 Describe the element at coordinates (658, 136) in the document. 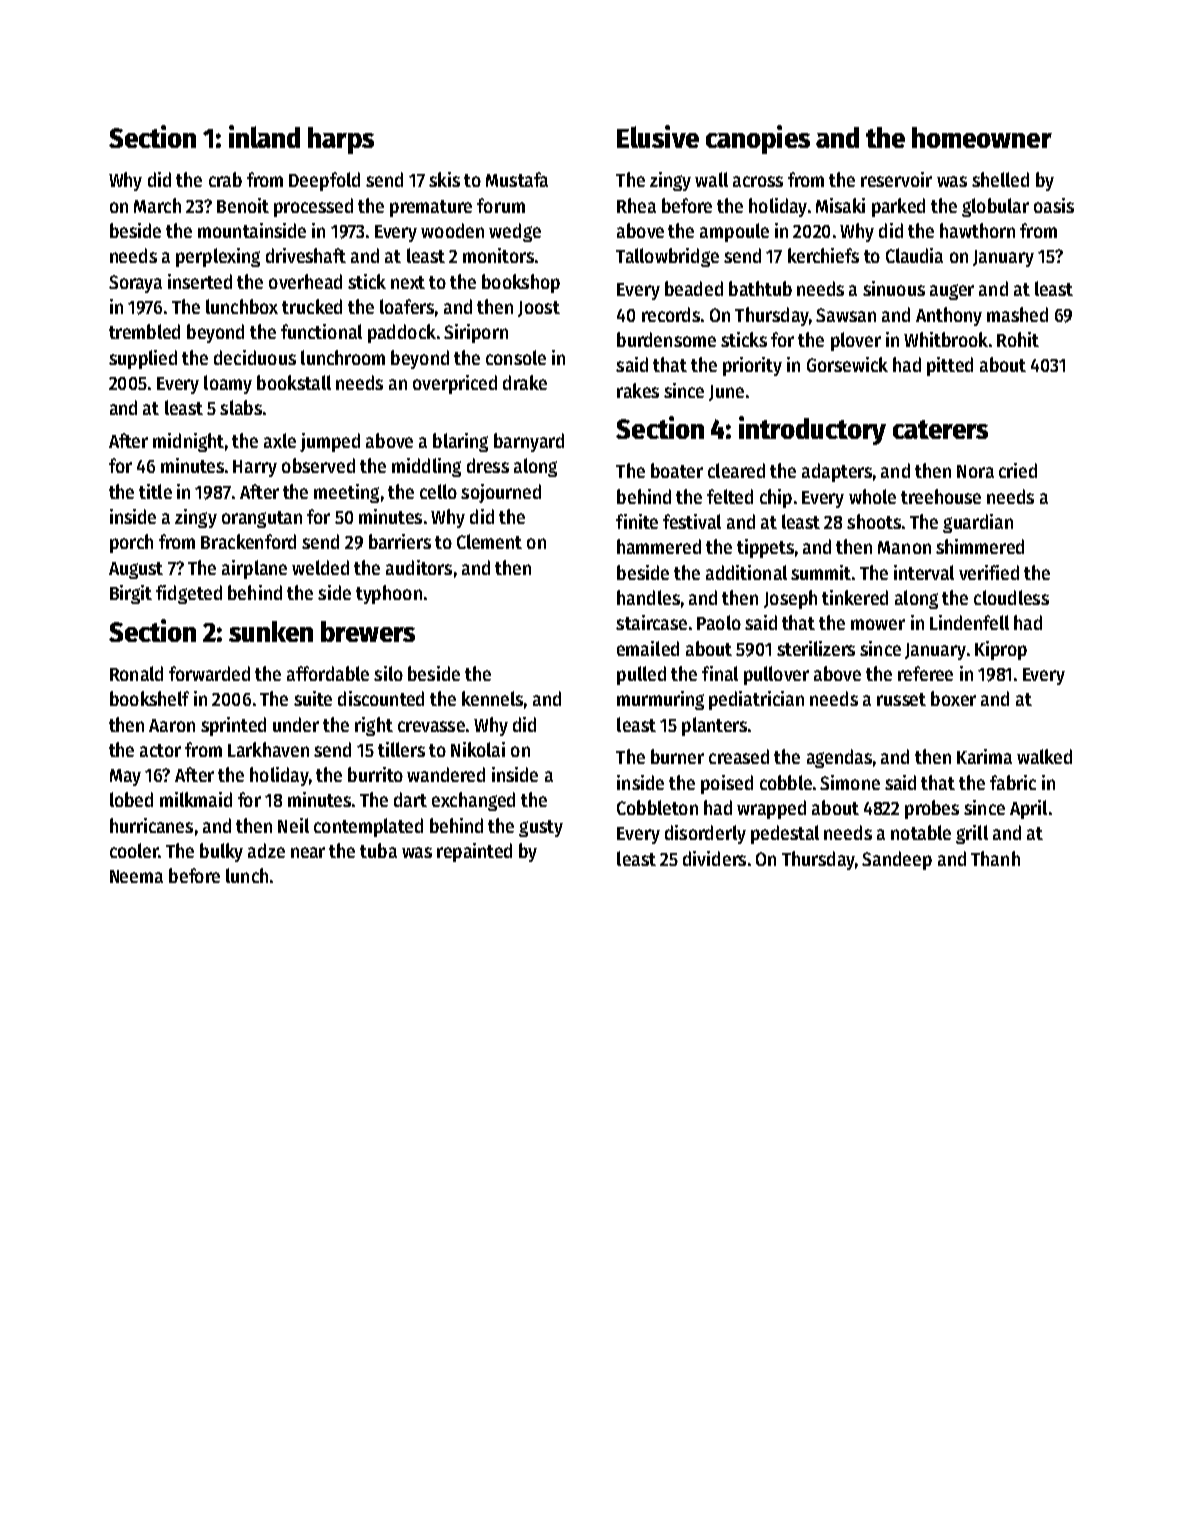

I see `Elusive` at that location.
